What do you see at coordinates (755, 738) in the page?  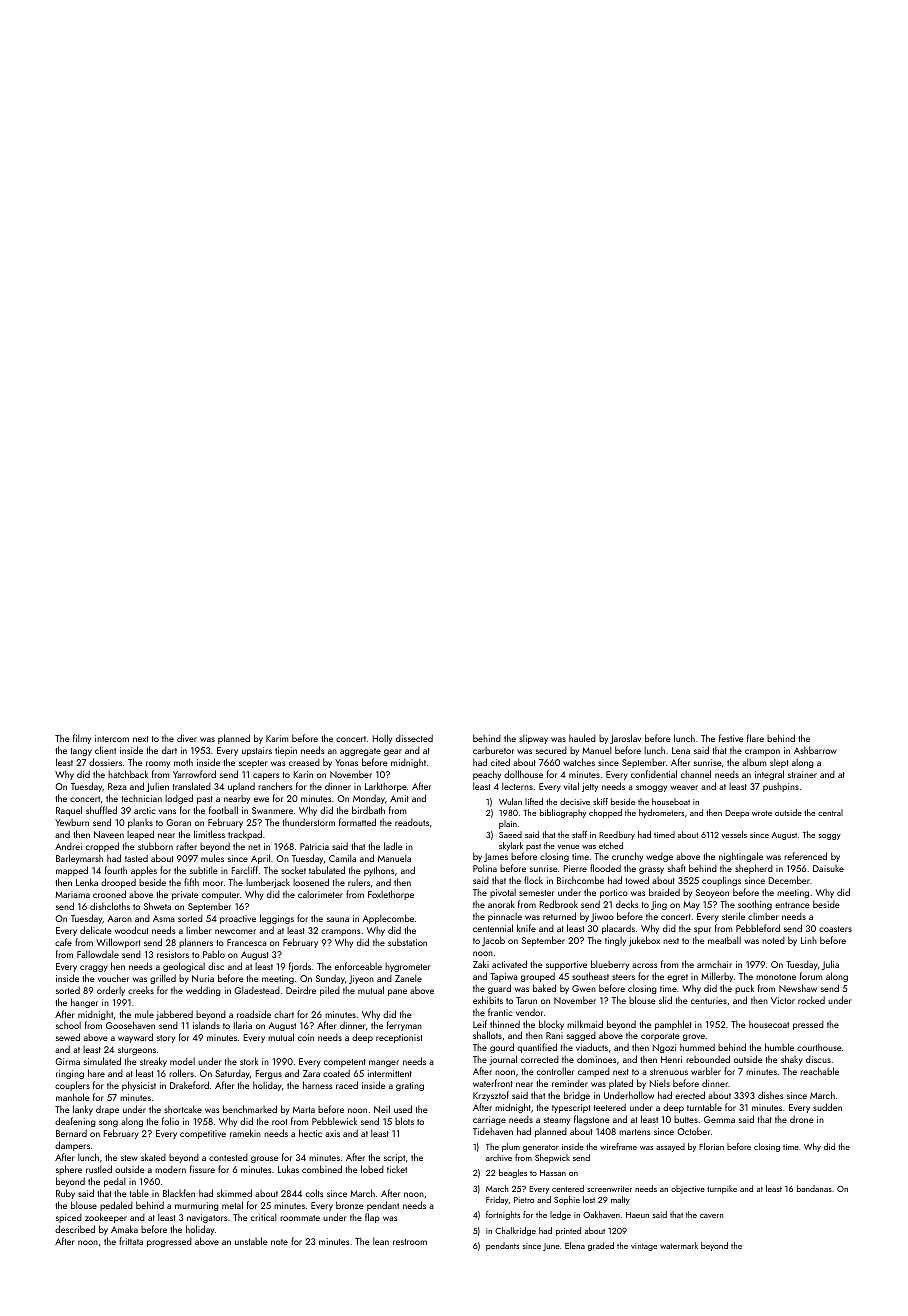 I see `flare` at bounding box center [755, 738].
